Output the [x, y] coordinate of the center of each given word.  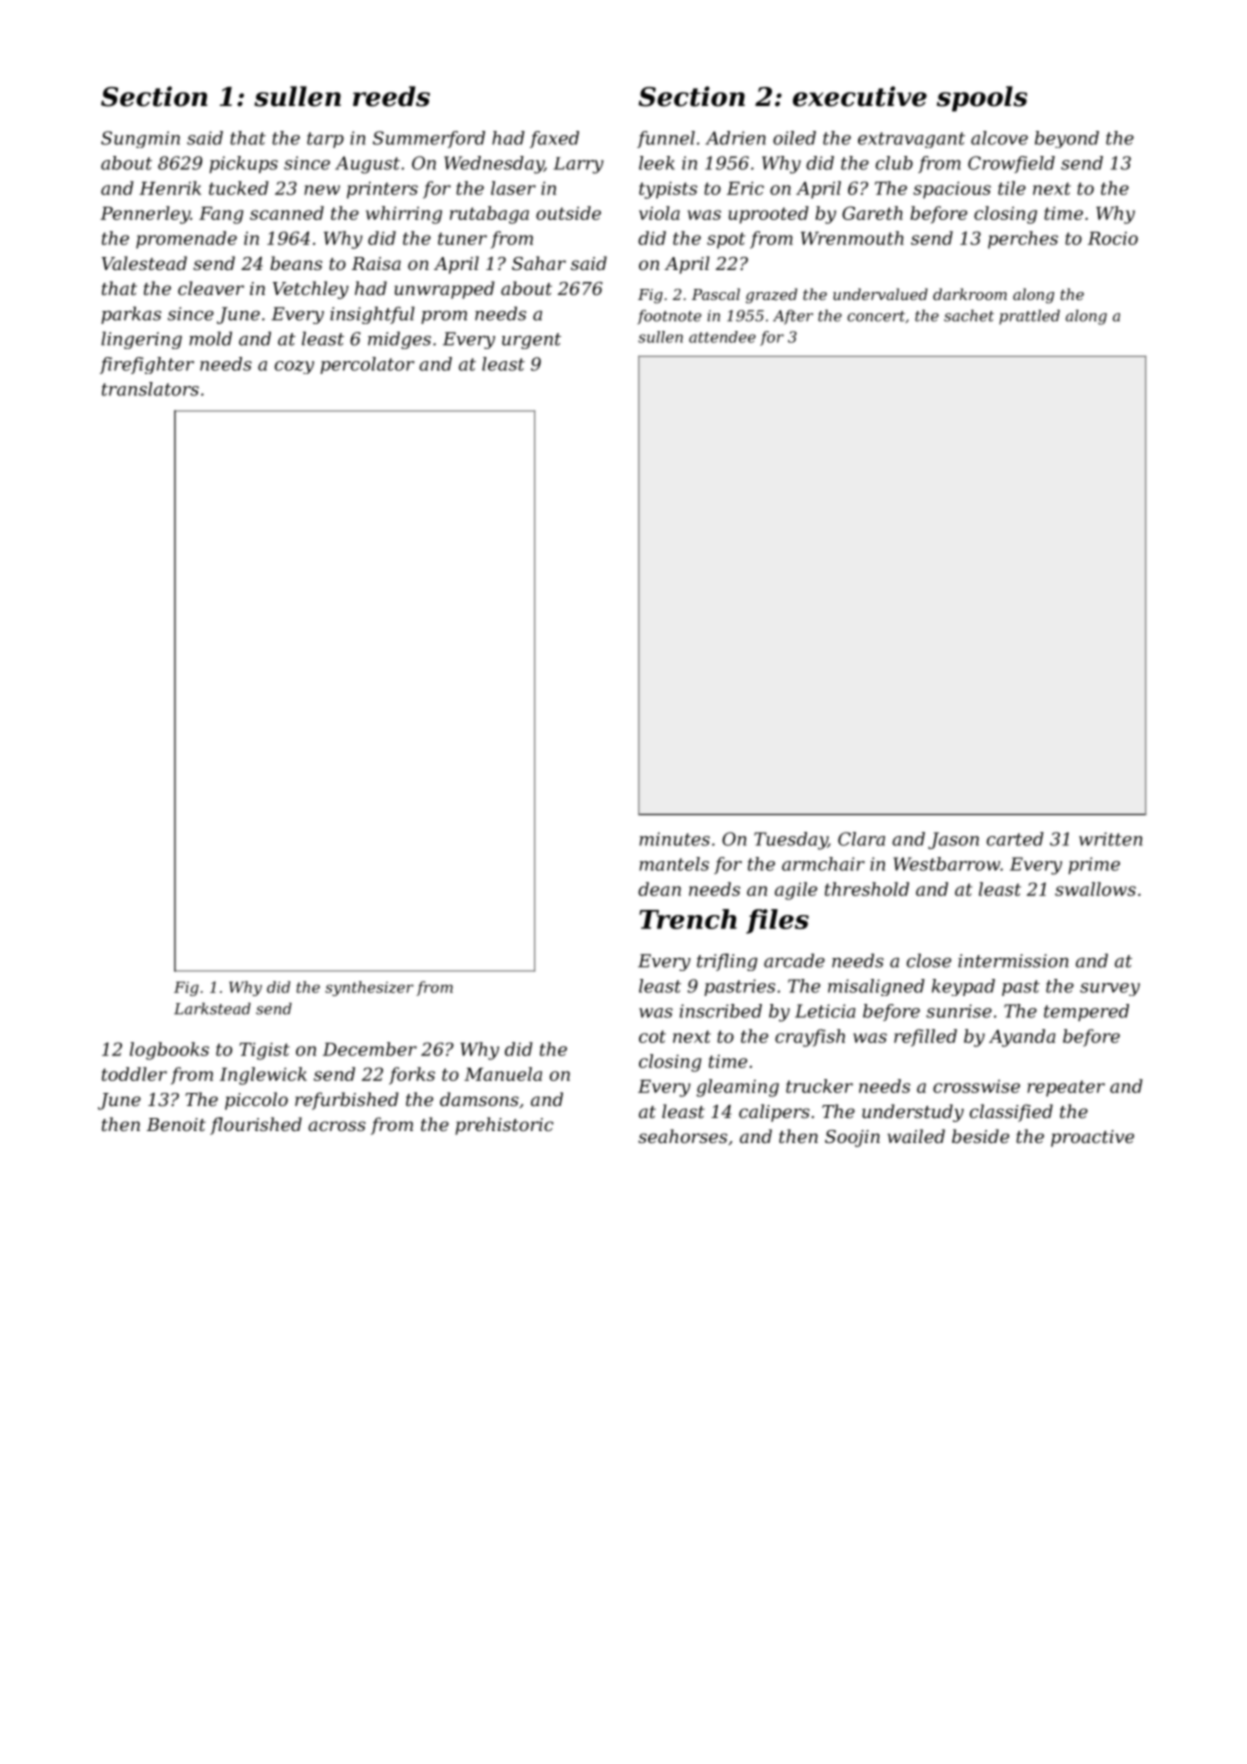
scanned [287, 213]
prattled [1029, 317]
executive [860, 96]
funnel [666, 139]
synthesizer [369, 988]
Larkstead [212, 1009]
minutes [674, 839]
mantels [674, 864]
